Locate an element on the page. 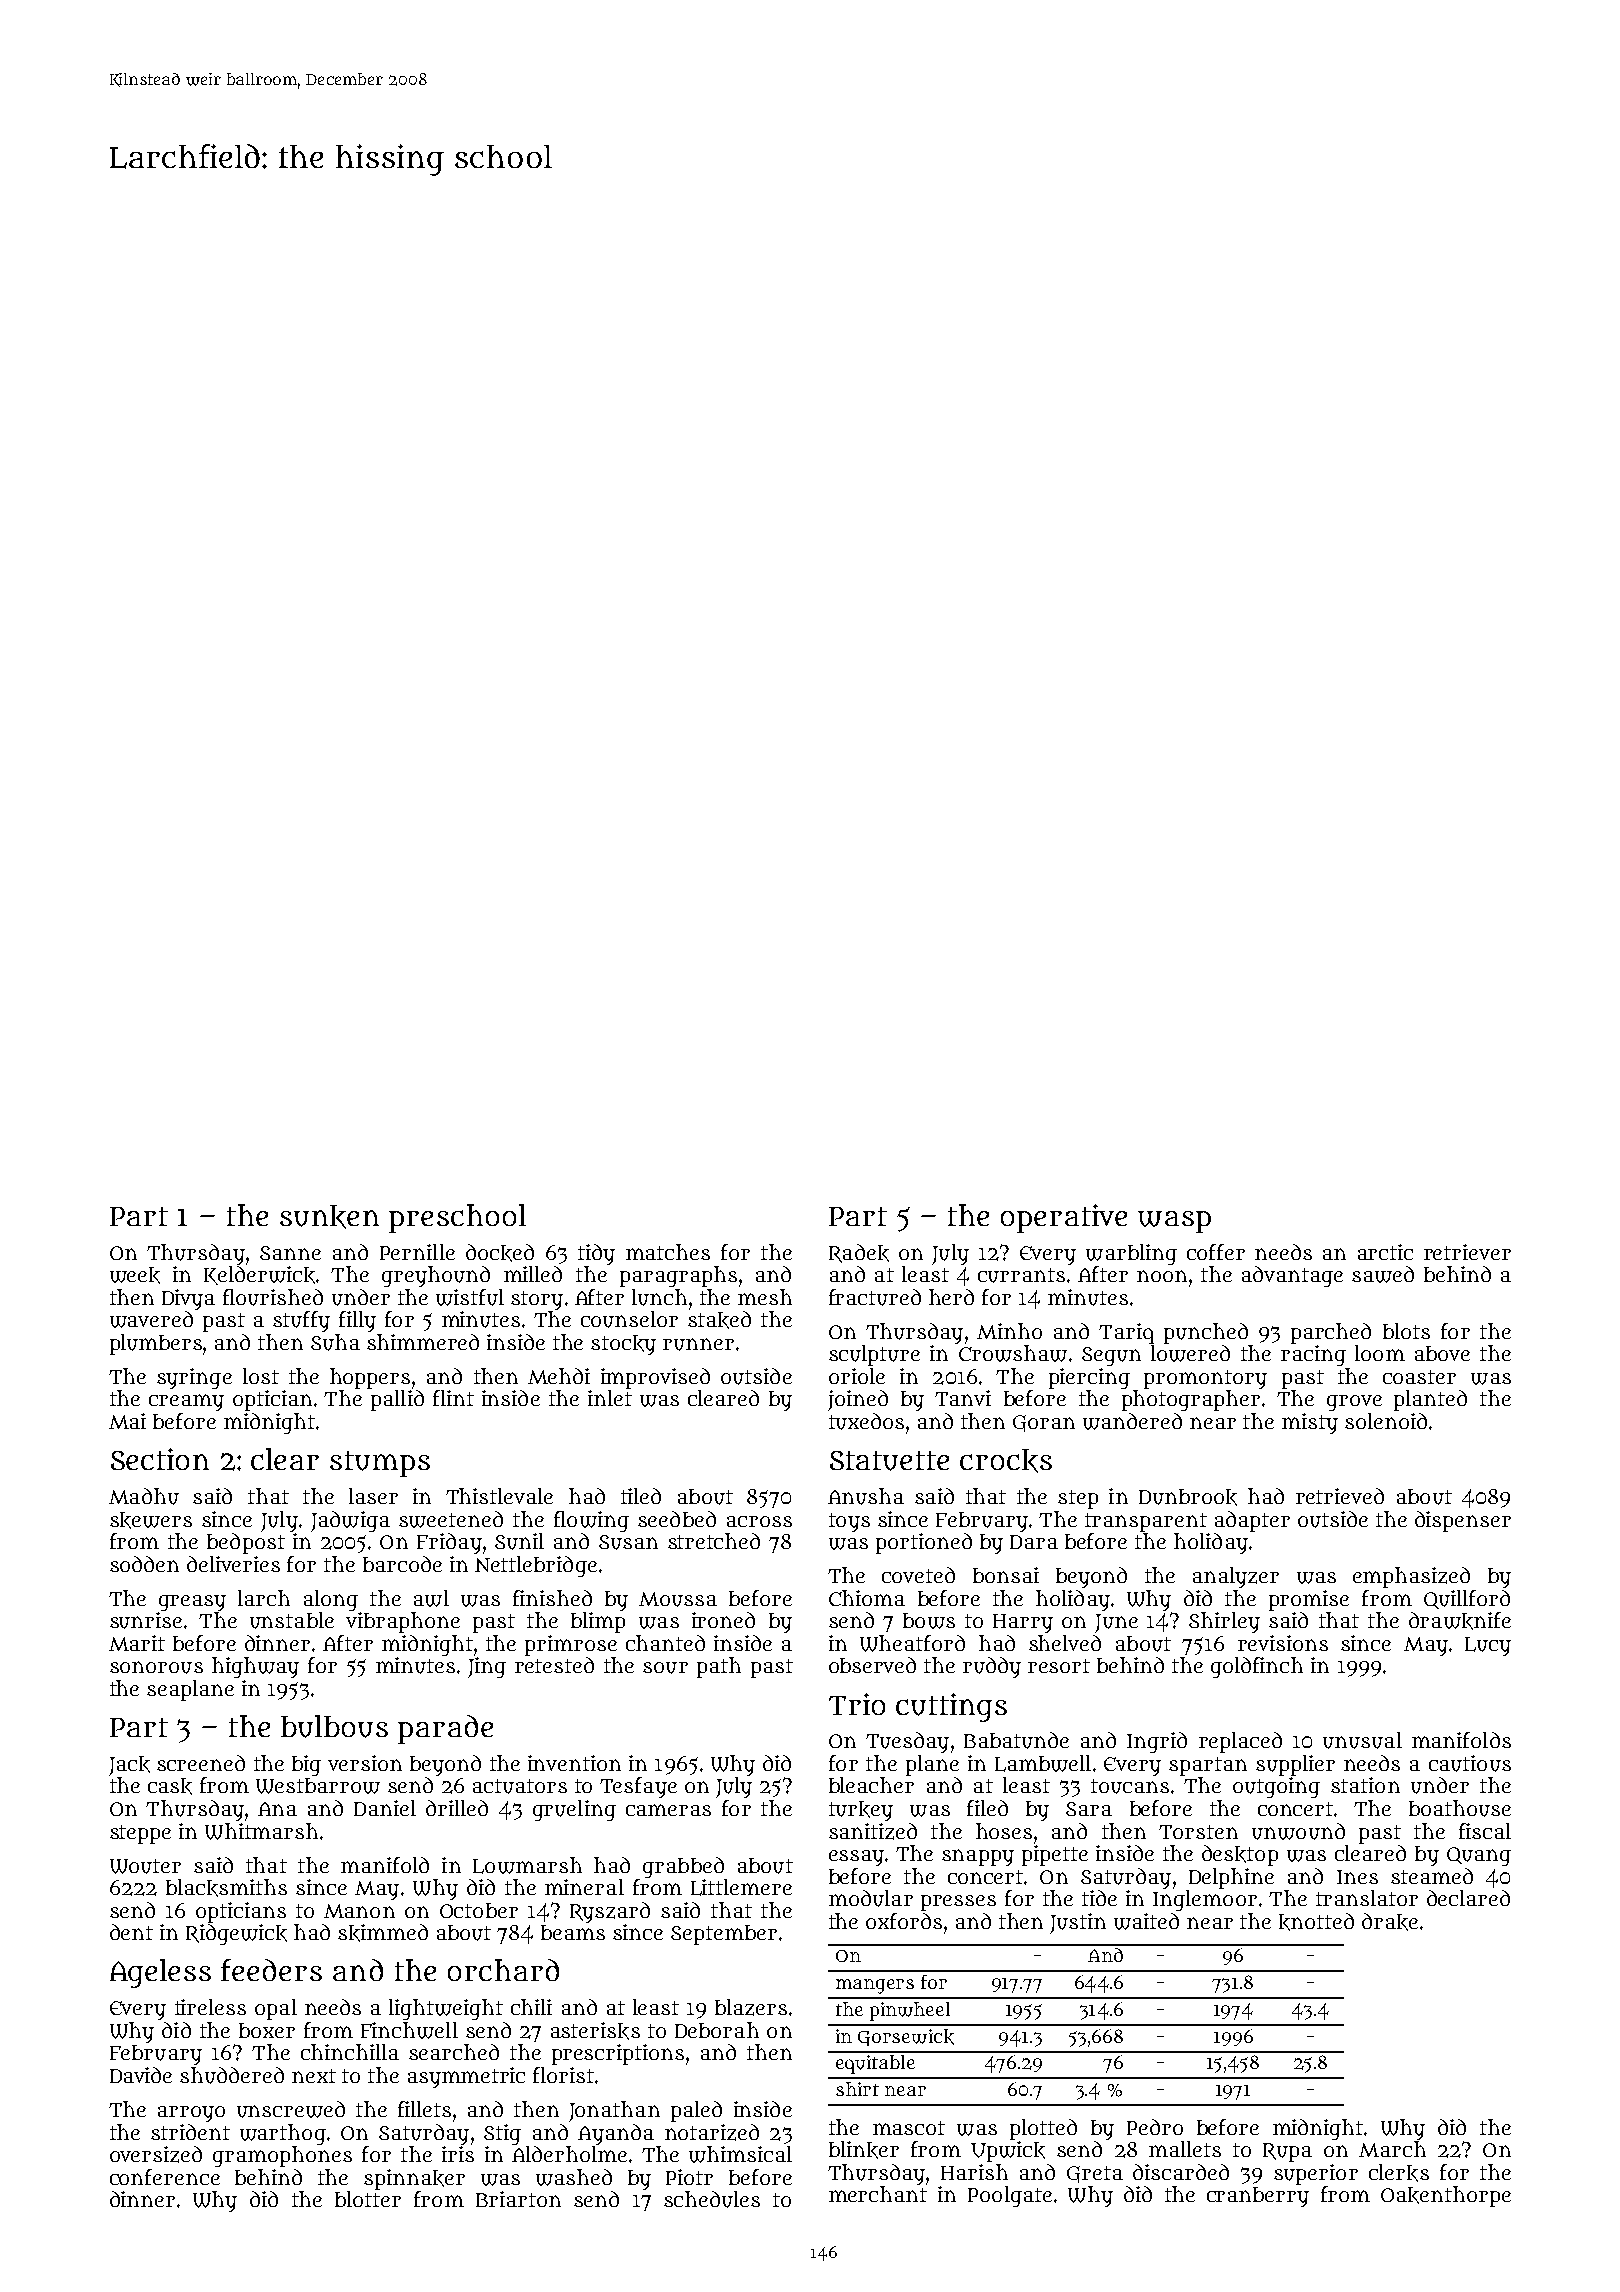  bedpost is located at coordinates (246, 1543).
